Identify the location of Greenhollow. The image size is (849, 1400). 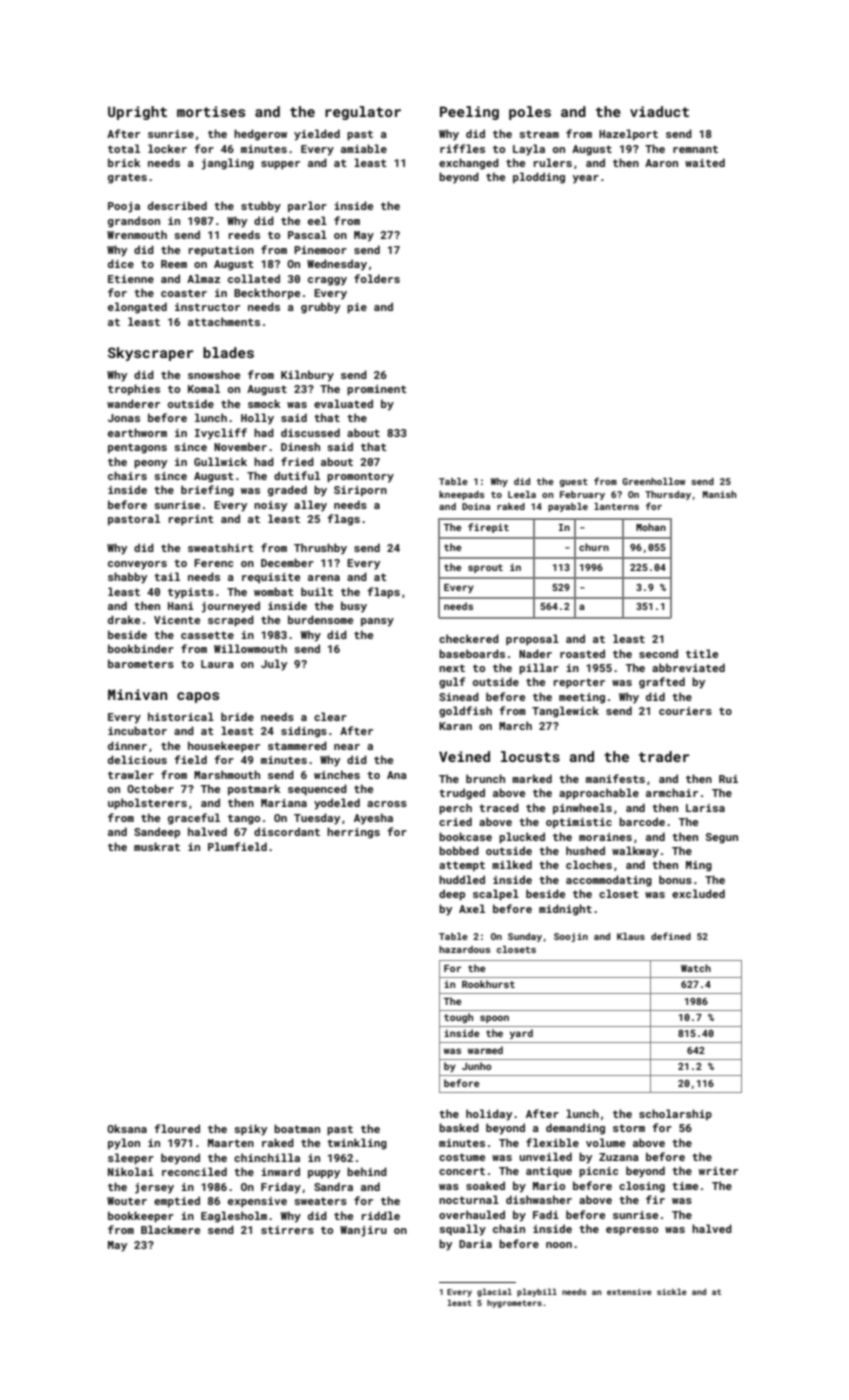
(653, 481).
